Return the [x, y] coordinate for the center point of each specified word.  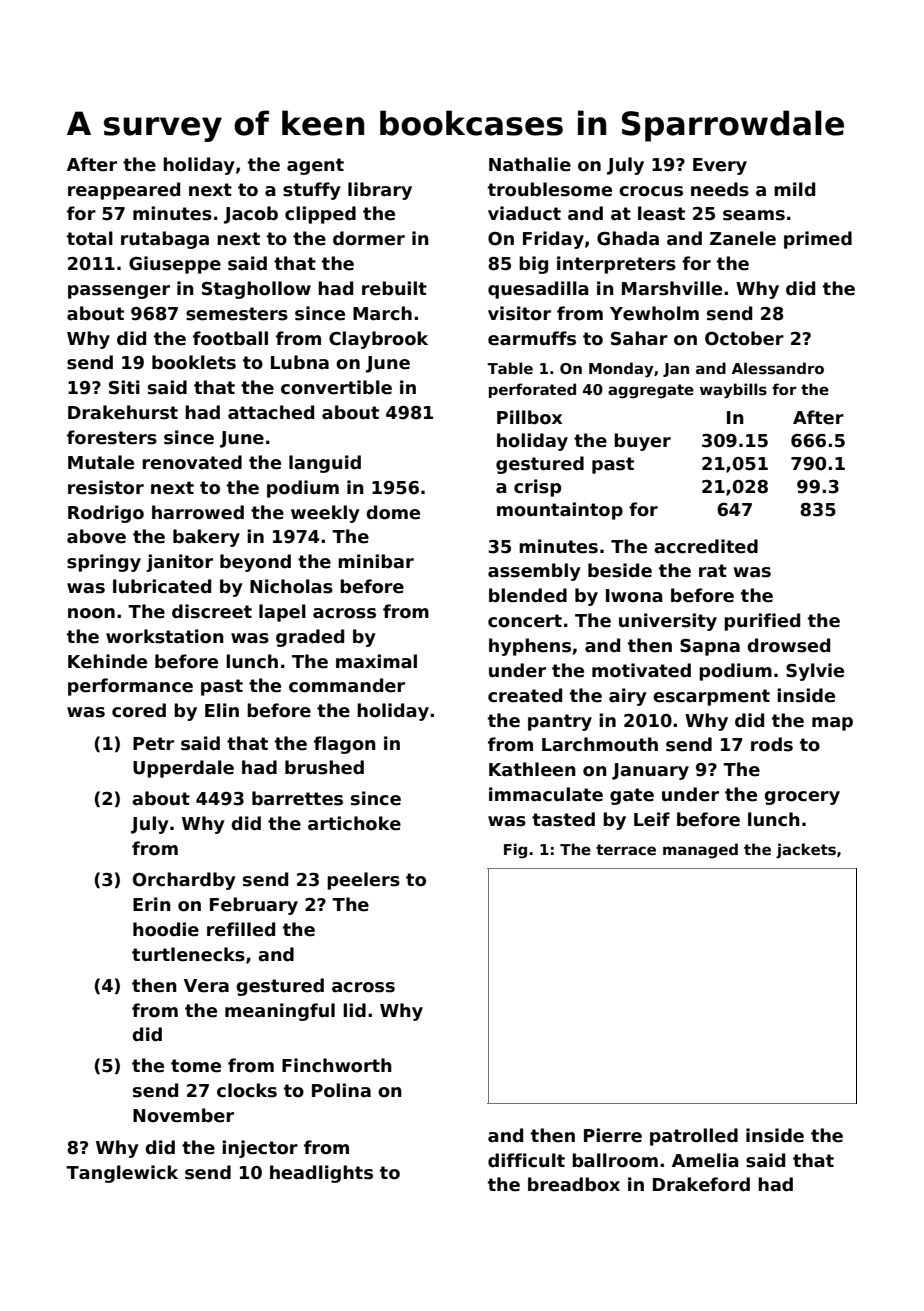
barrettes [297, 798]
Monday [621, 370]
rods [772, 744]
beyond [255, 563]
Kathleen [532, 769]
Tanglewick [122, 1174]
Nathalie [530, 164]
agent [315, 166]
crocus [651, 191]
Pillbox [529, 417]
